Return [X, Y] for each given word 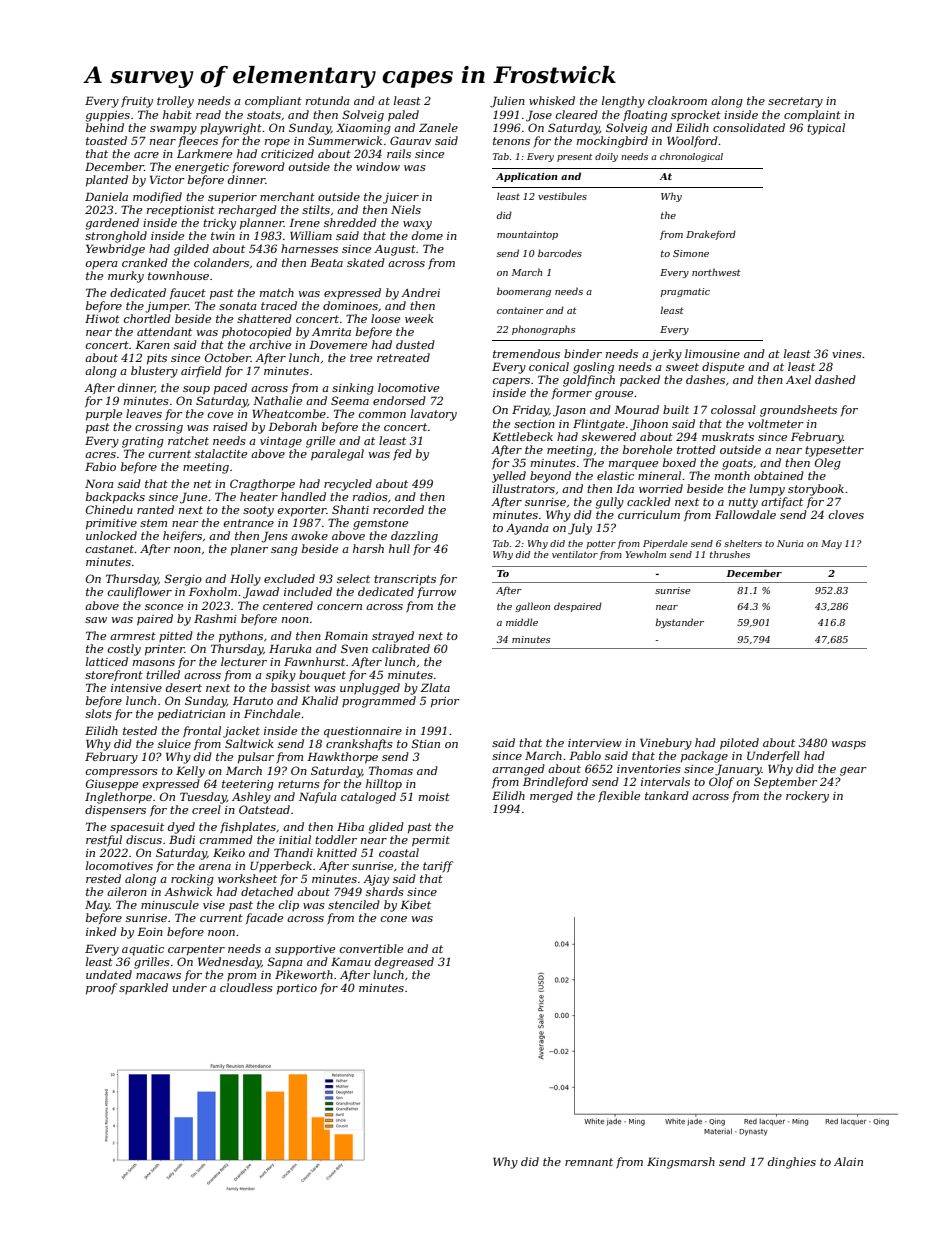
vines [847, 354]
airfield [201, 372]
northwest [716, 272]
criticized [287, 153]
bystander [679, 623]
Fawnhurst [314, 661]
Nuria [790, 543]
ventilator [575, 554]
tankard [667, 795]
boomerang [524, 292]
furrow [436, 593]
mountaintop [527, 235]
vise [214, 905]
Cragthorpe [262, 485]
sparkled [143, 988]
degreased [404, 963]
